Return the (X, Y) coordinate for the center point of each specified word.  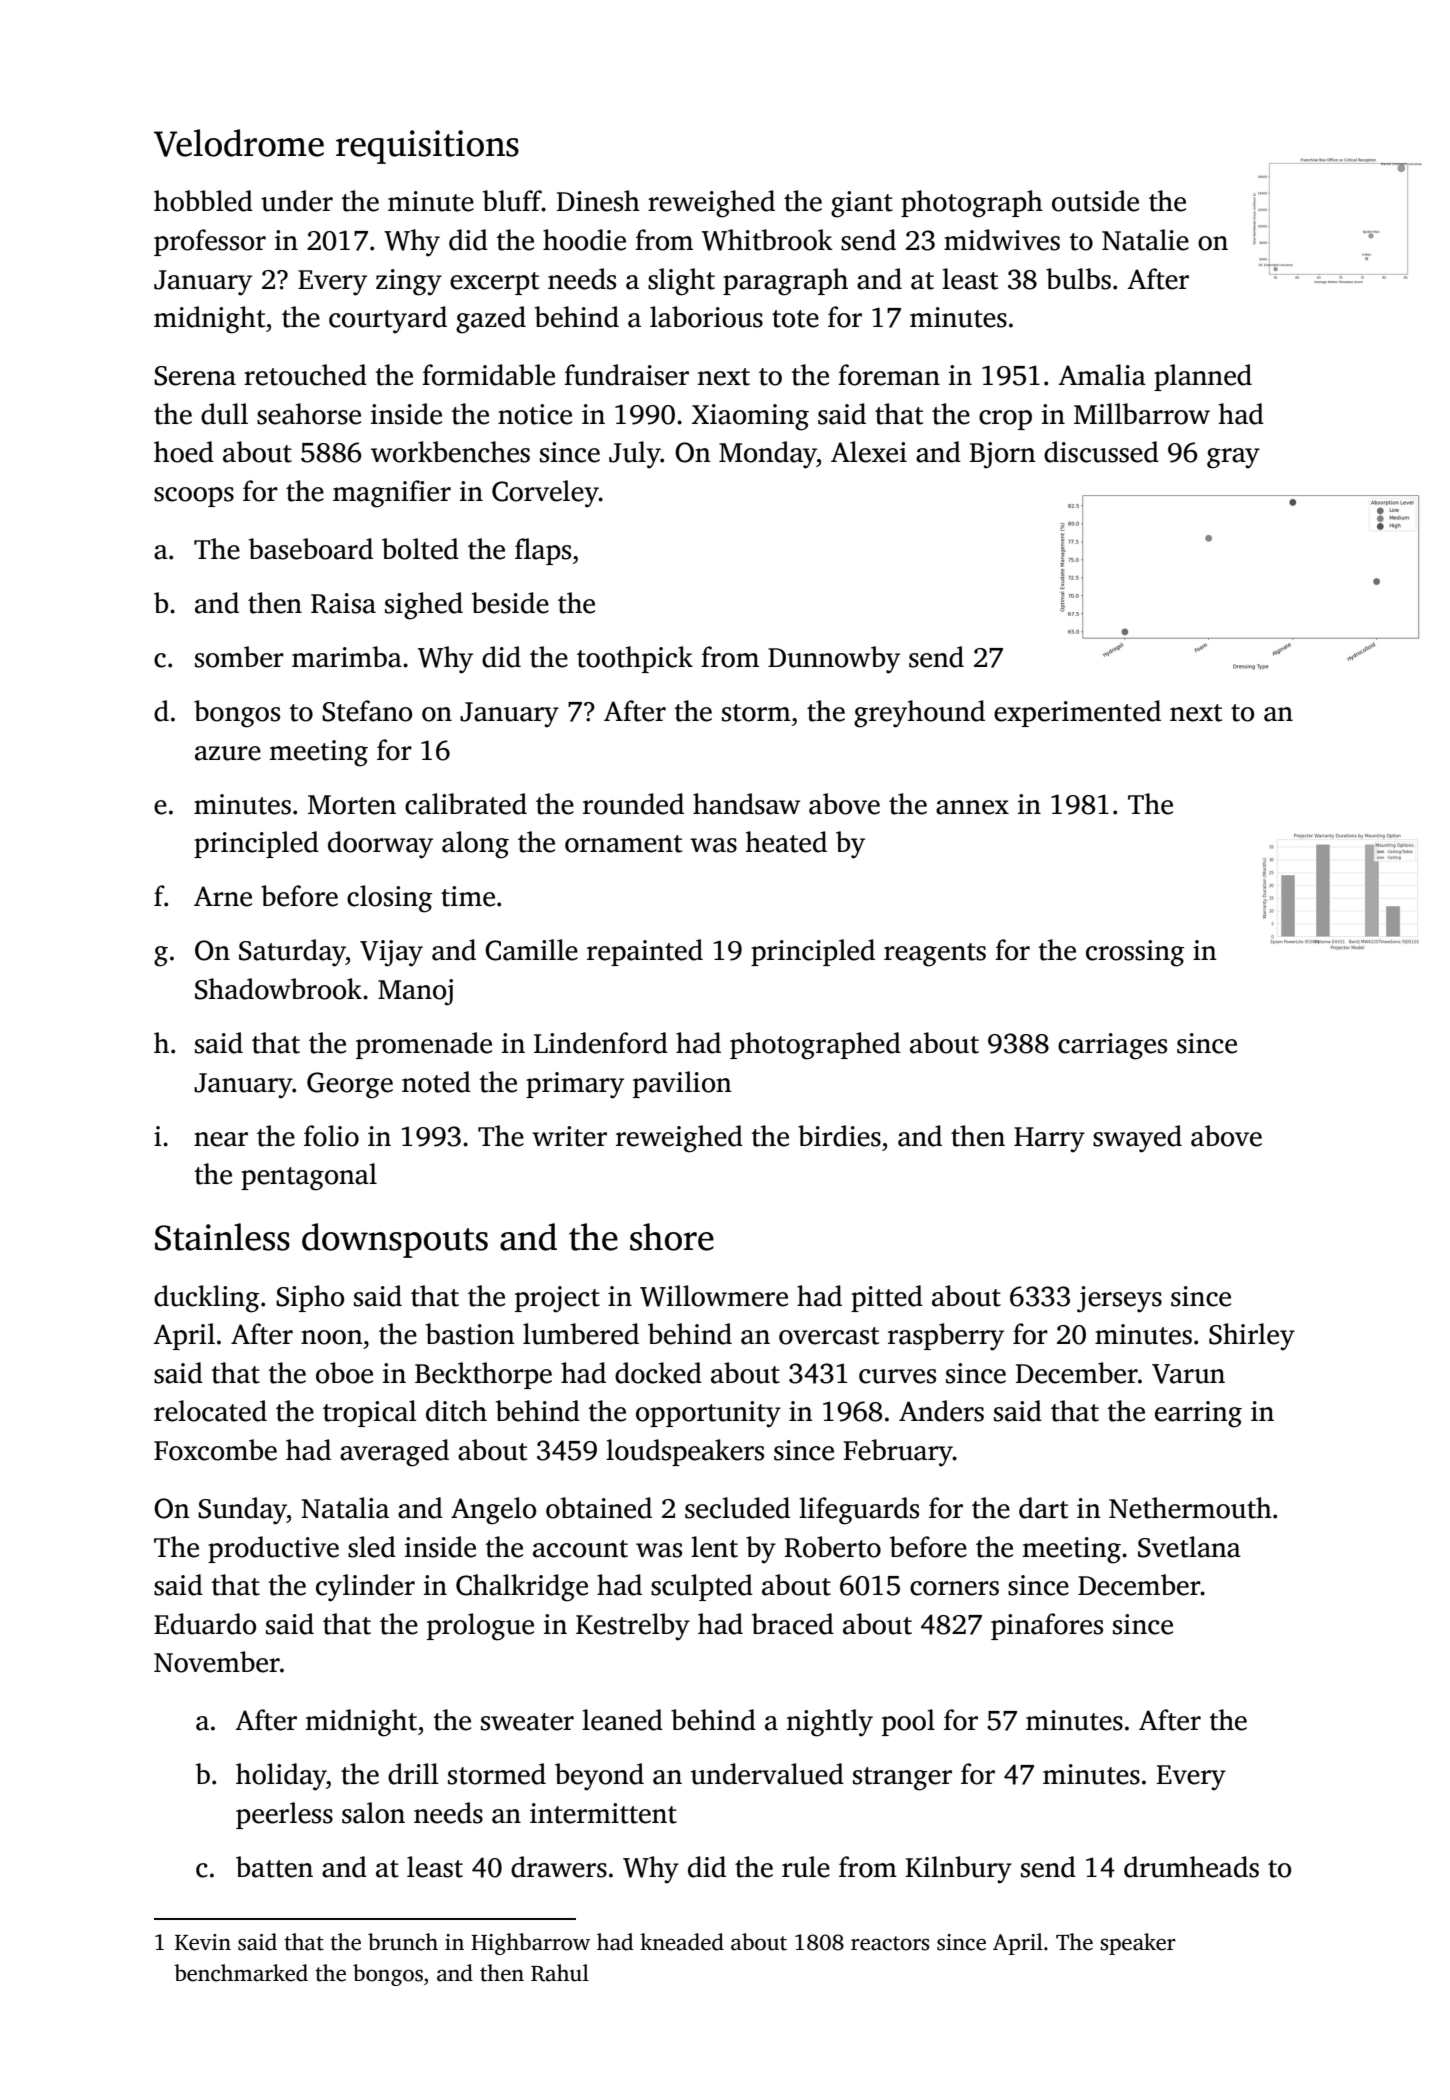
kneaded (682, 1942)
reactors (890, 1943)
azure (228, 753)
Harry (1049, 1140)
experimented (1077, 713)
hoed (184, 452)
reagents (935, 955)
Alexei (869, 452)
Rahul (560, 1973)
